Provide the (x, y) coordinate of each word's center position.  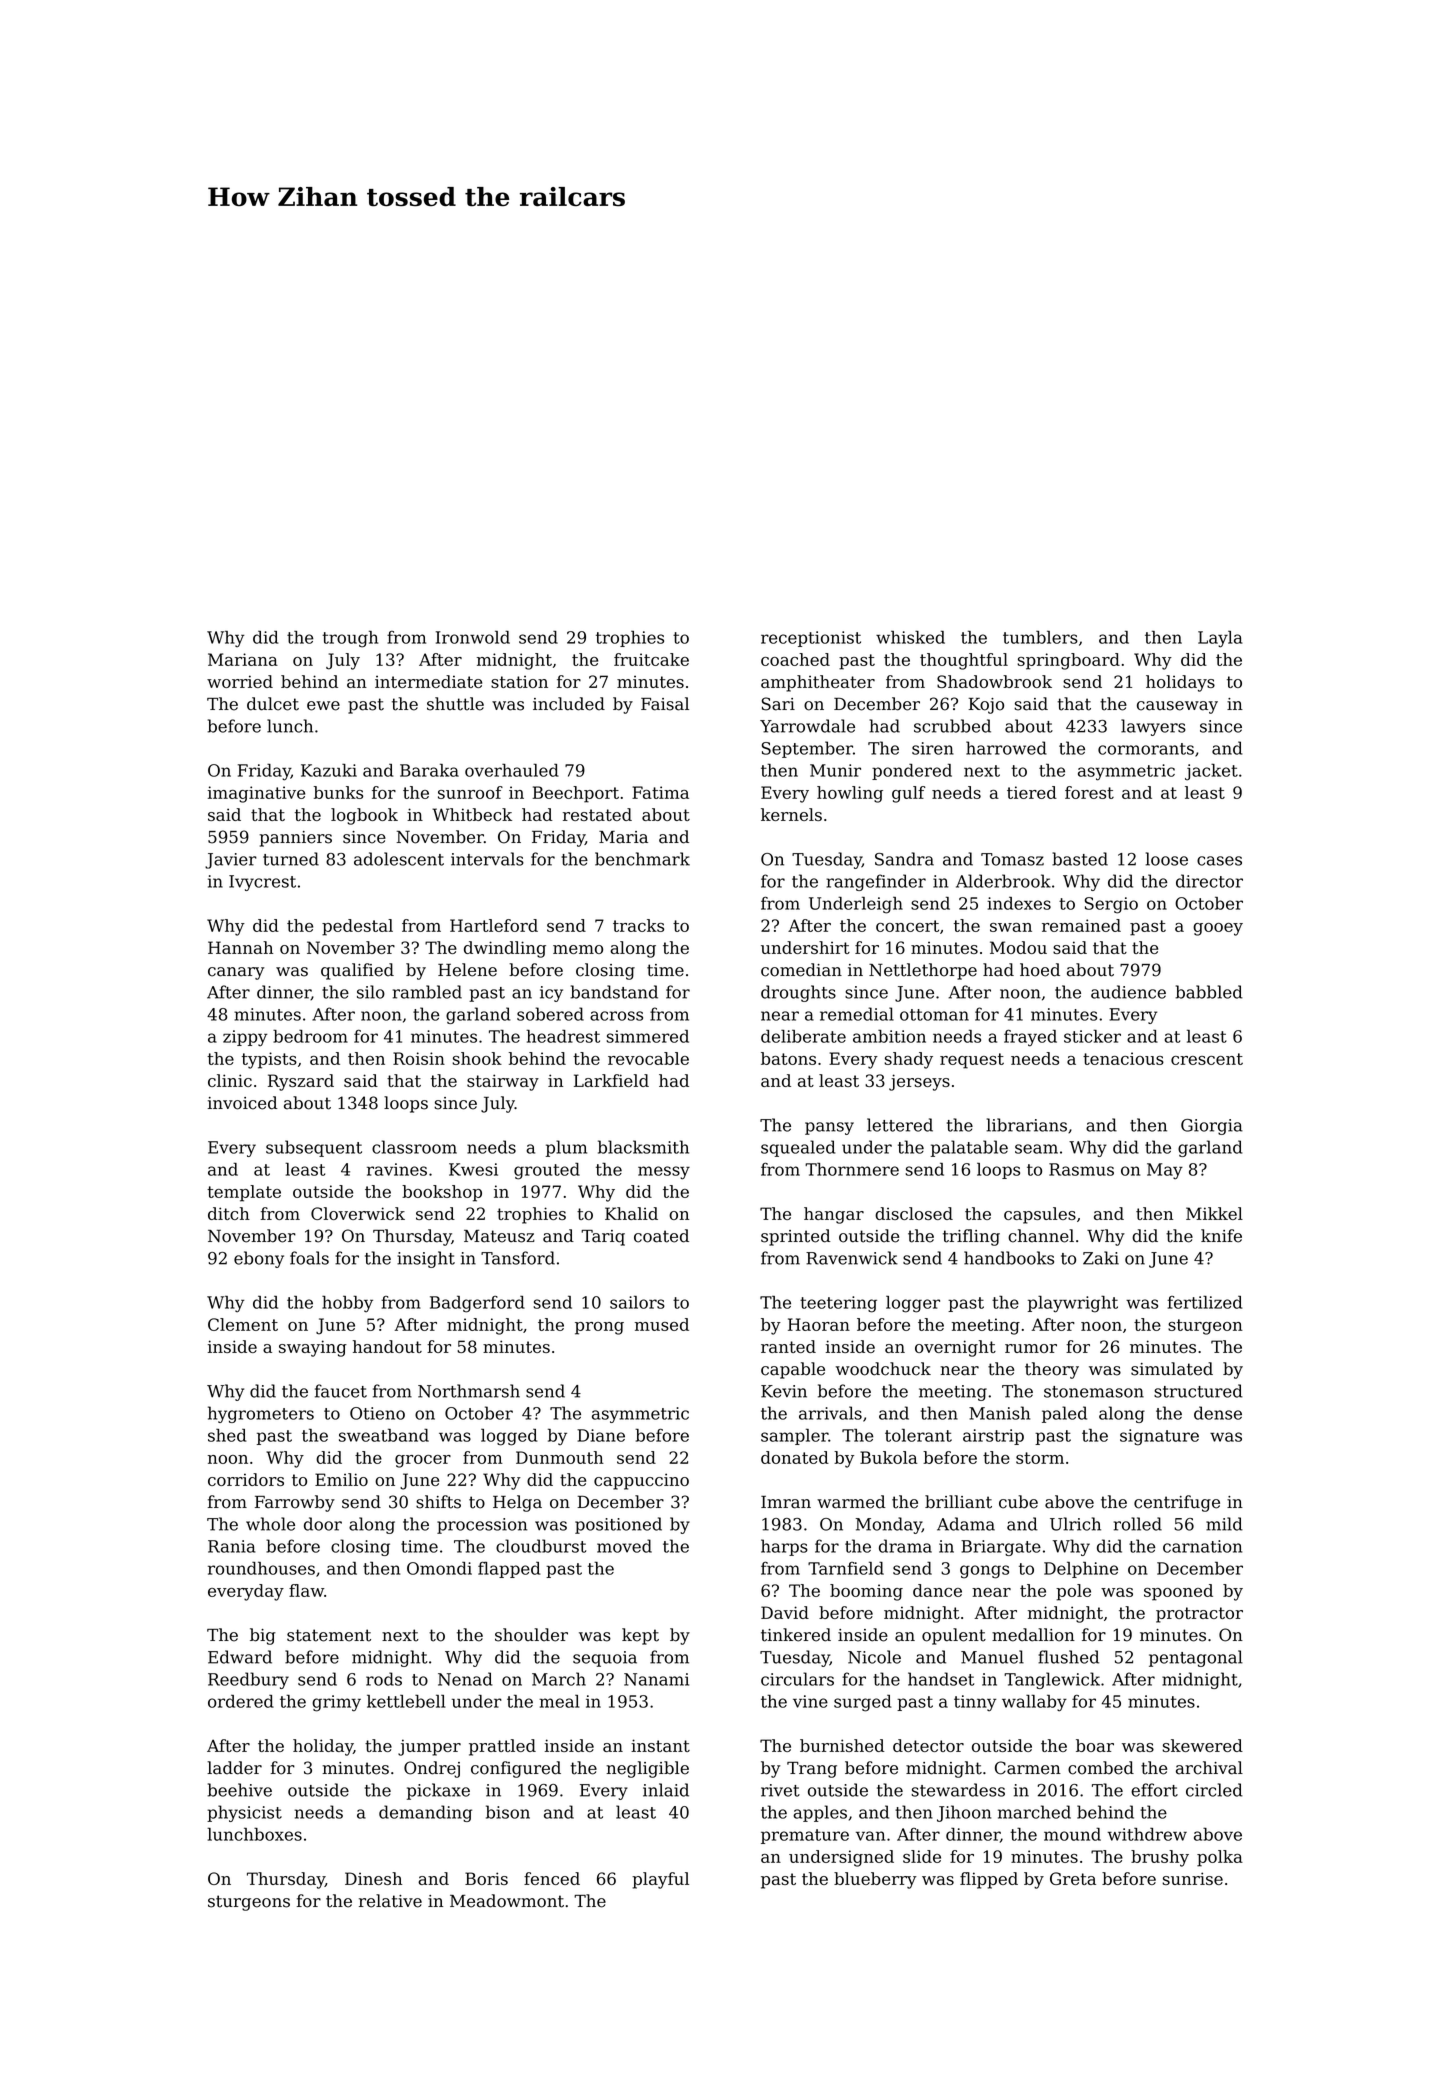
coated (661, 1236)
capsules (1040, 1215)
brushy (1160, 1858)
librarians (1027, 1125)
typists (269, 1060)
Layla (1220, 639)
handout (387, 1346)
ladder (234, 1768)
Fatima (660, 792)
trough (350, 639)
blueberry (875, 1880)
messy (664, 1173)
